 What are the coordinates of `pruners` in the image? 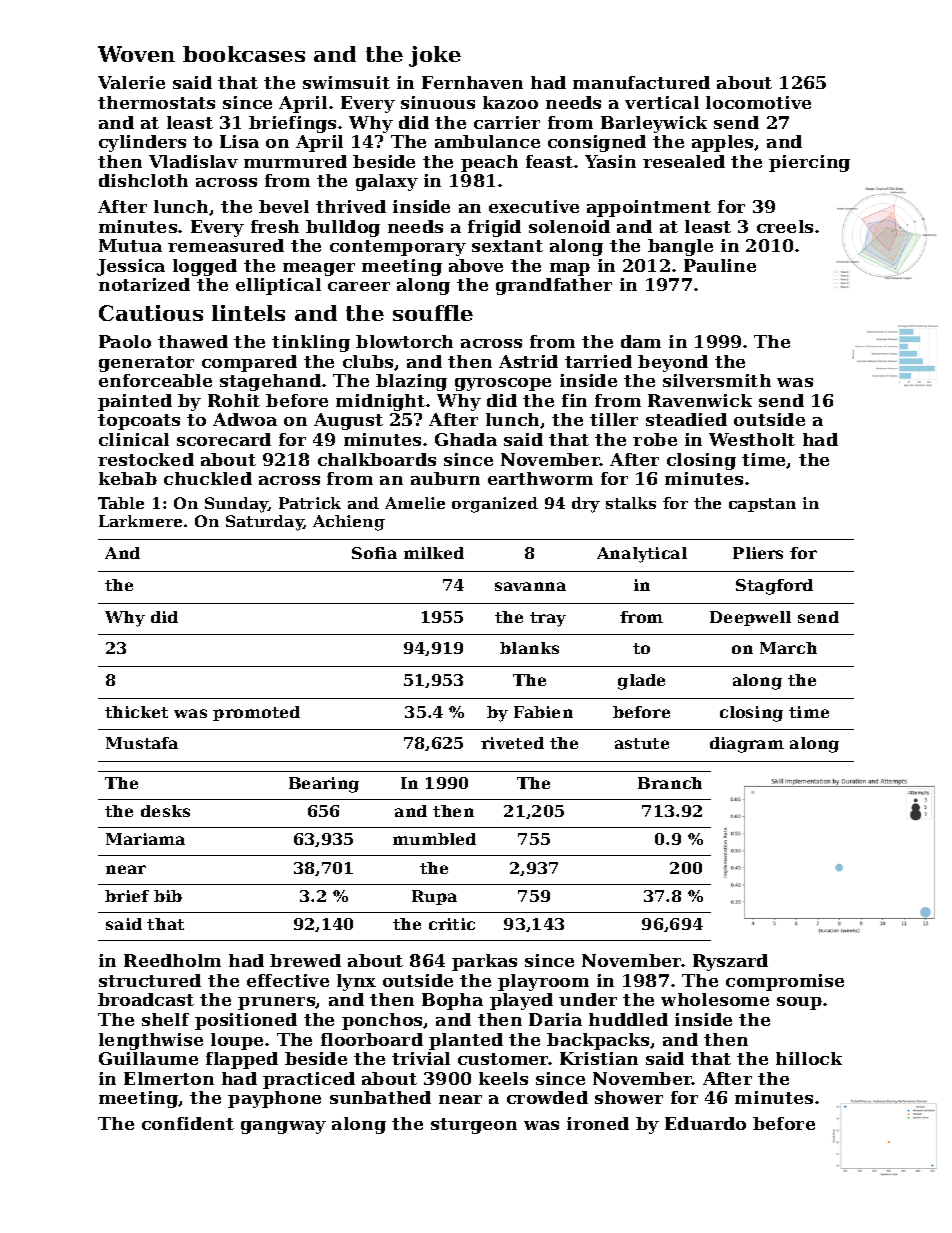 It's located at (277, 1003).
